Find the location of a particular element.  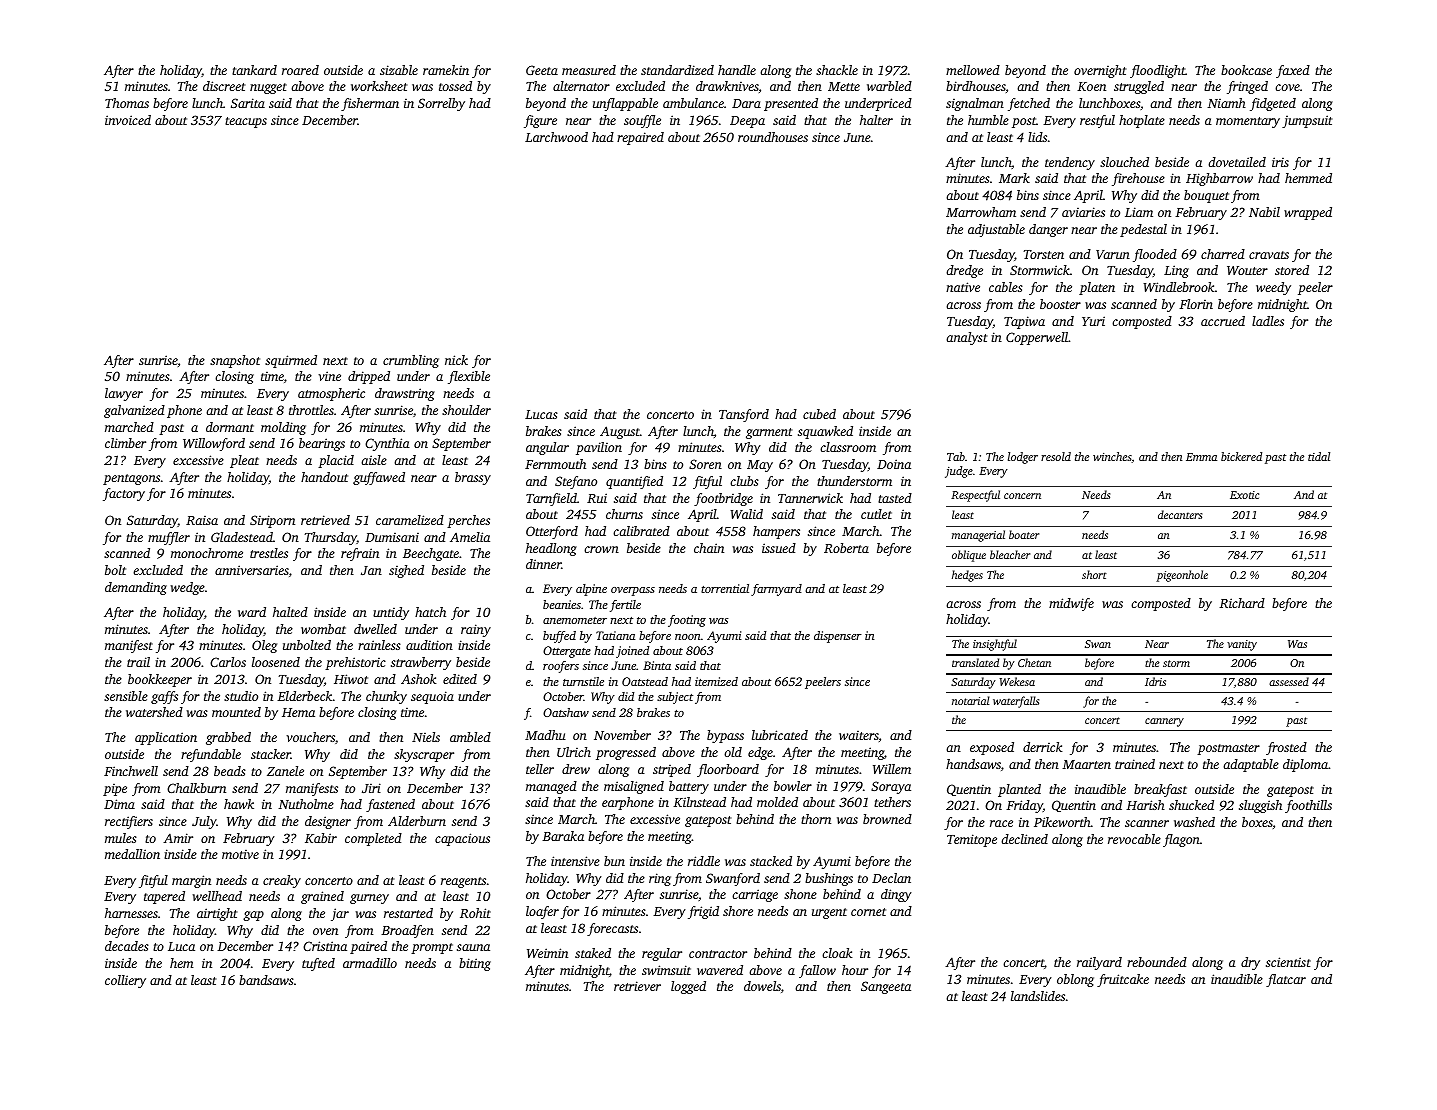

nick is located at coordinates (456, 360).
